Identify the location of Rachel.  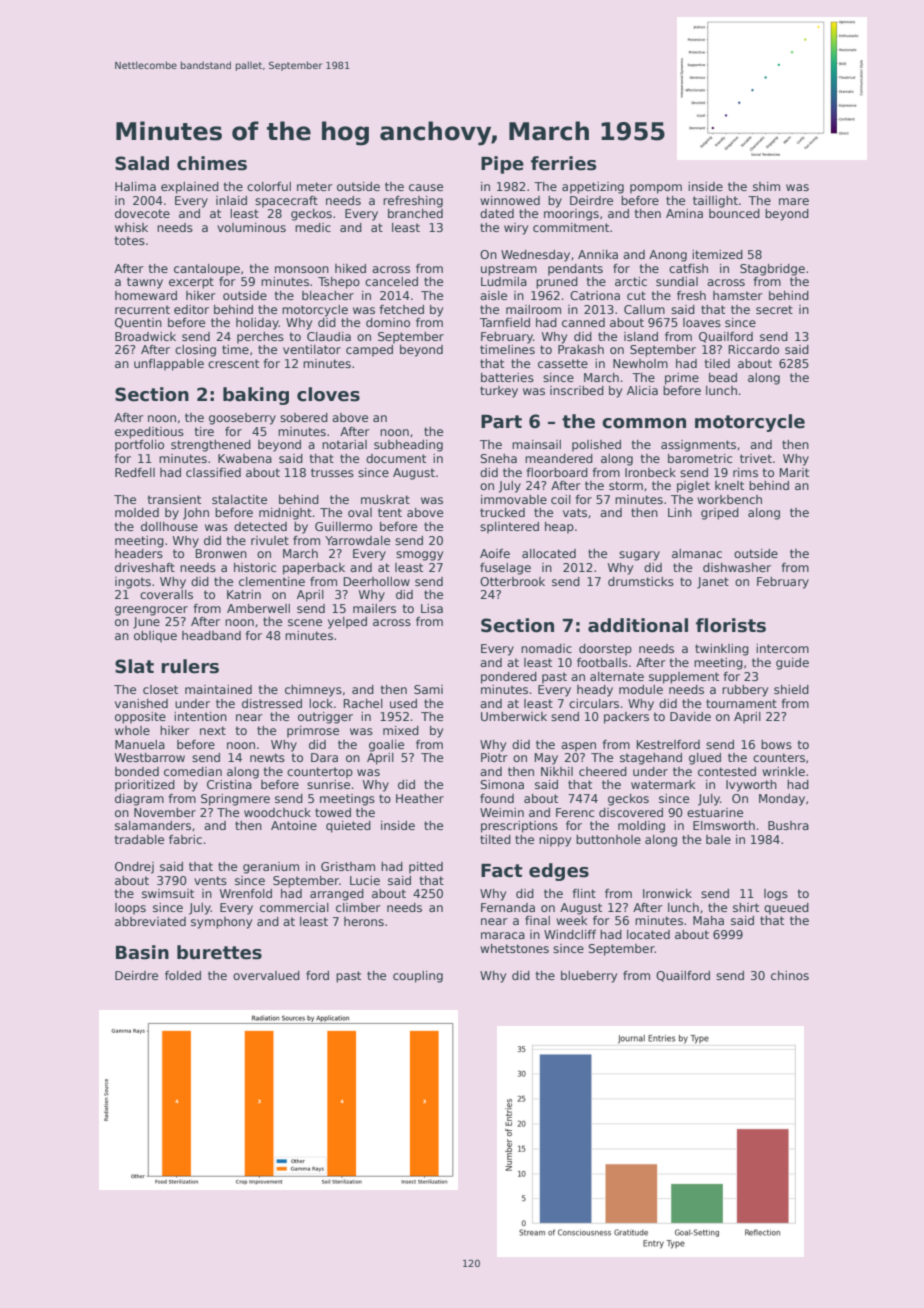
(363, 703).
